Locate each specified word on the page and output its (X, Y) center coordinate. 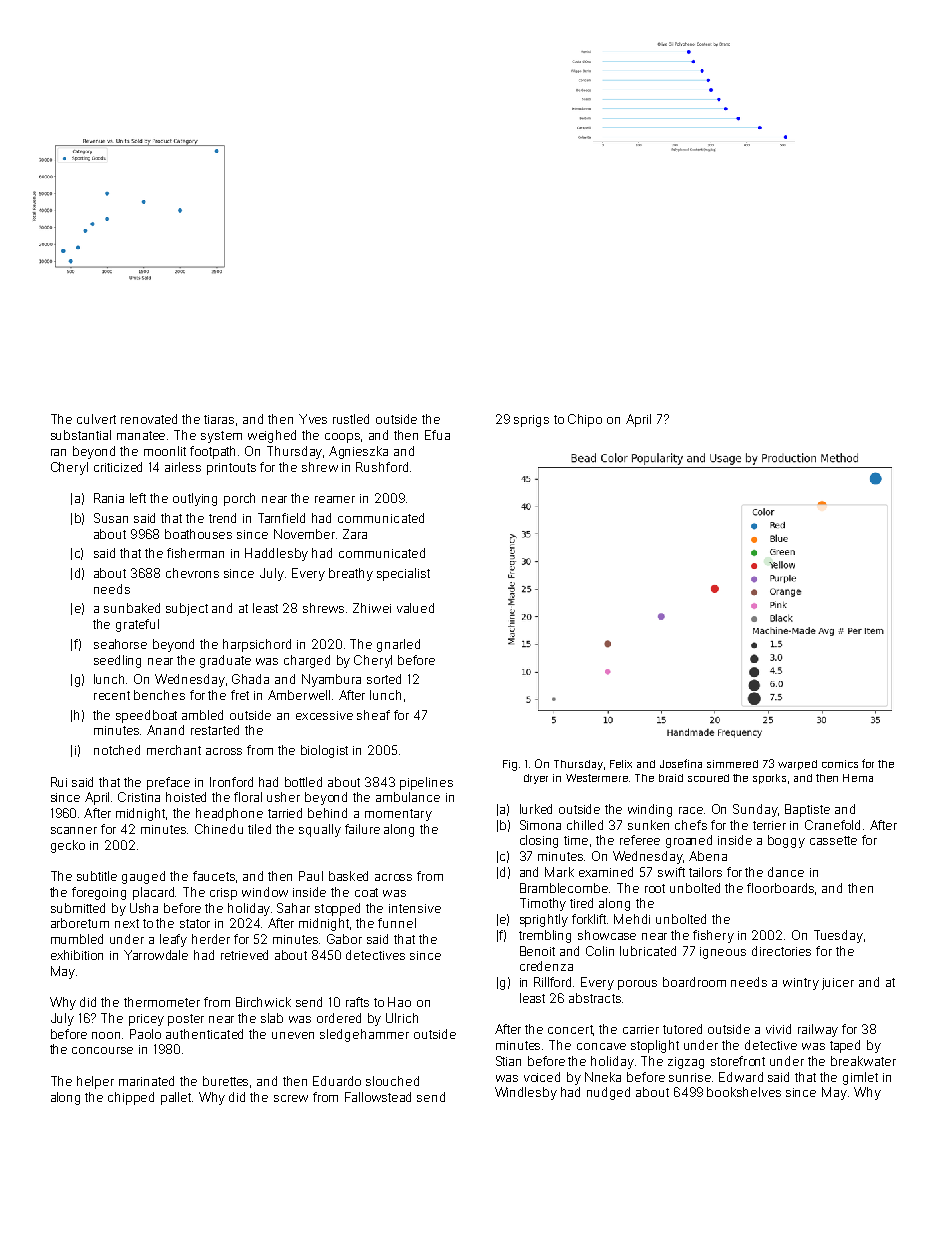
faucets (214, 876)
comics (840, 764)
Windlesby (526, 1093)
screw (291, 1098)
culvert (96, 419)
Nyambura (331, 680)
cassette (833, 840)
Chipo (585, 420)
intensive (415, 908)
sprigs (531, 421)
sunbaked (132, 608)
